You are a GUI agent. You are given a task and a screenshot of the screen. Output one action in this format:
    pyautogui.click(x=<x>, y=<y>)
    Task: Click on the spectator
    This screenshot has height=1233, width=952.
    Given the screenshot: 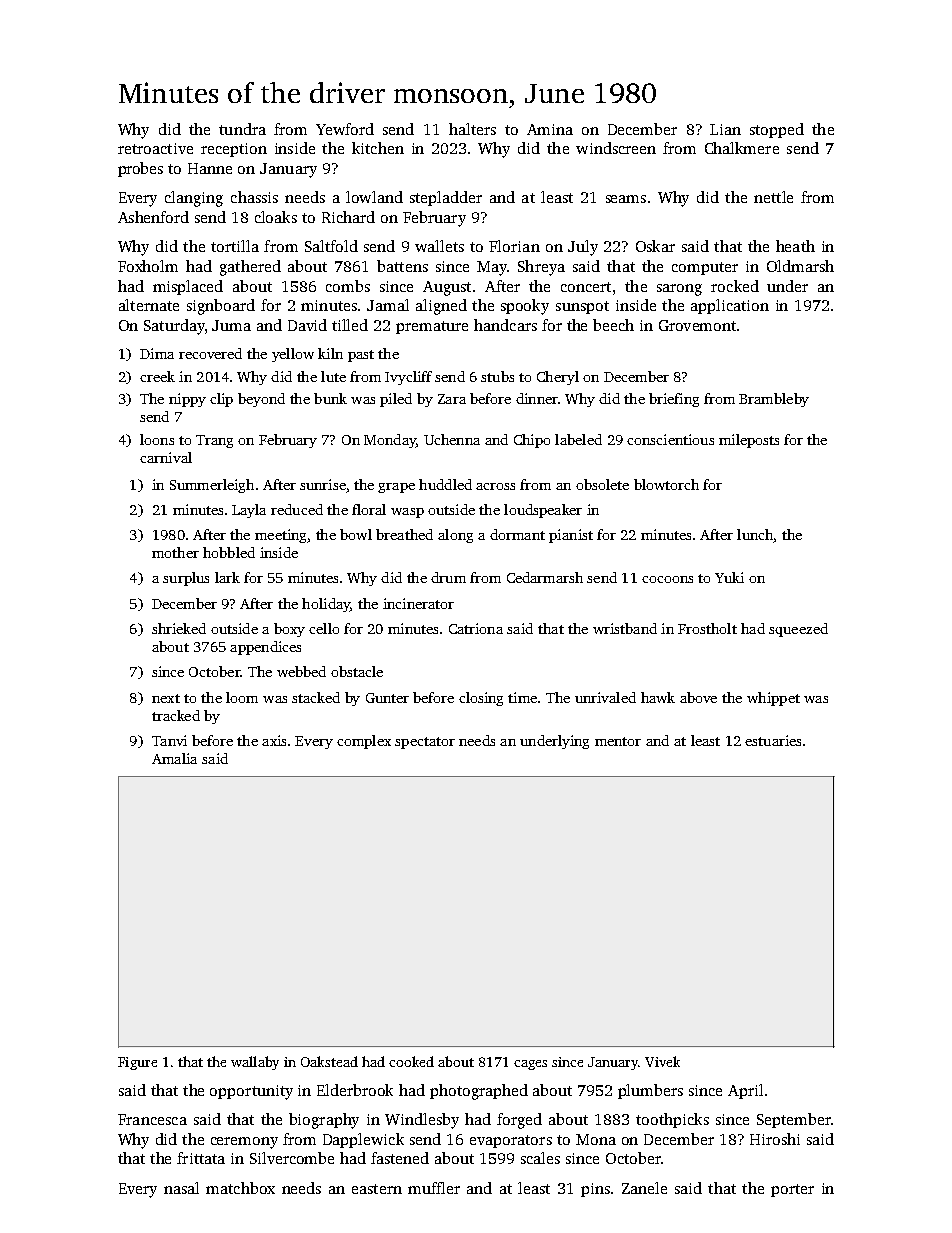 What is the action you would take?
    pyautogui.click(x=425, y=743)
